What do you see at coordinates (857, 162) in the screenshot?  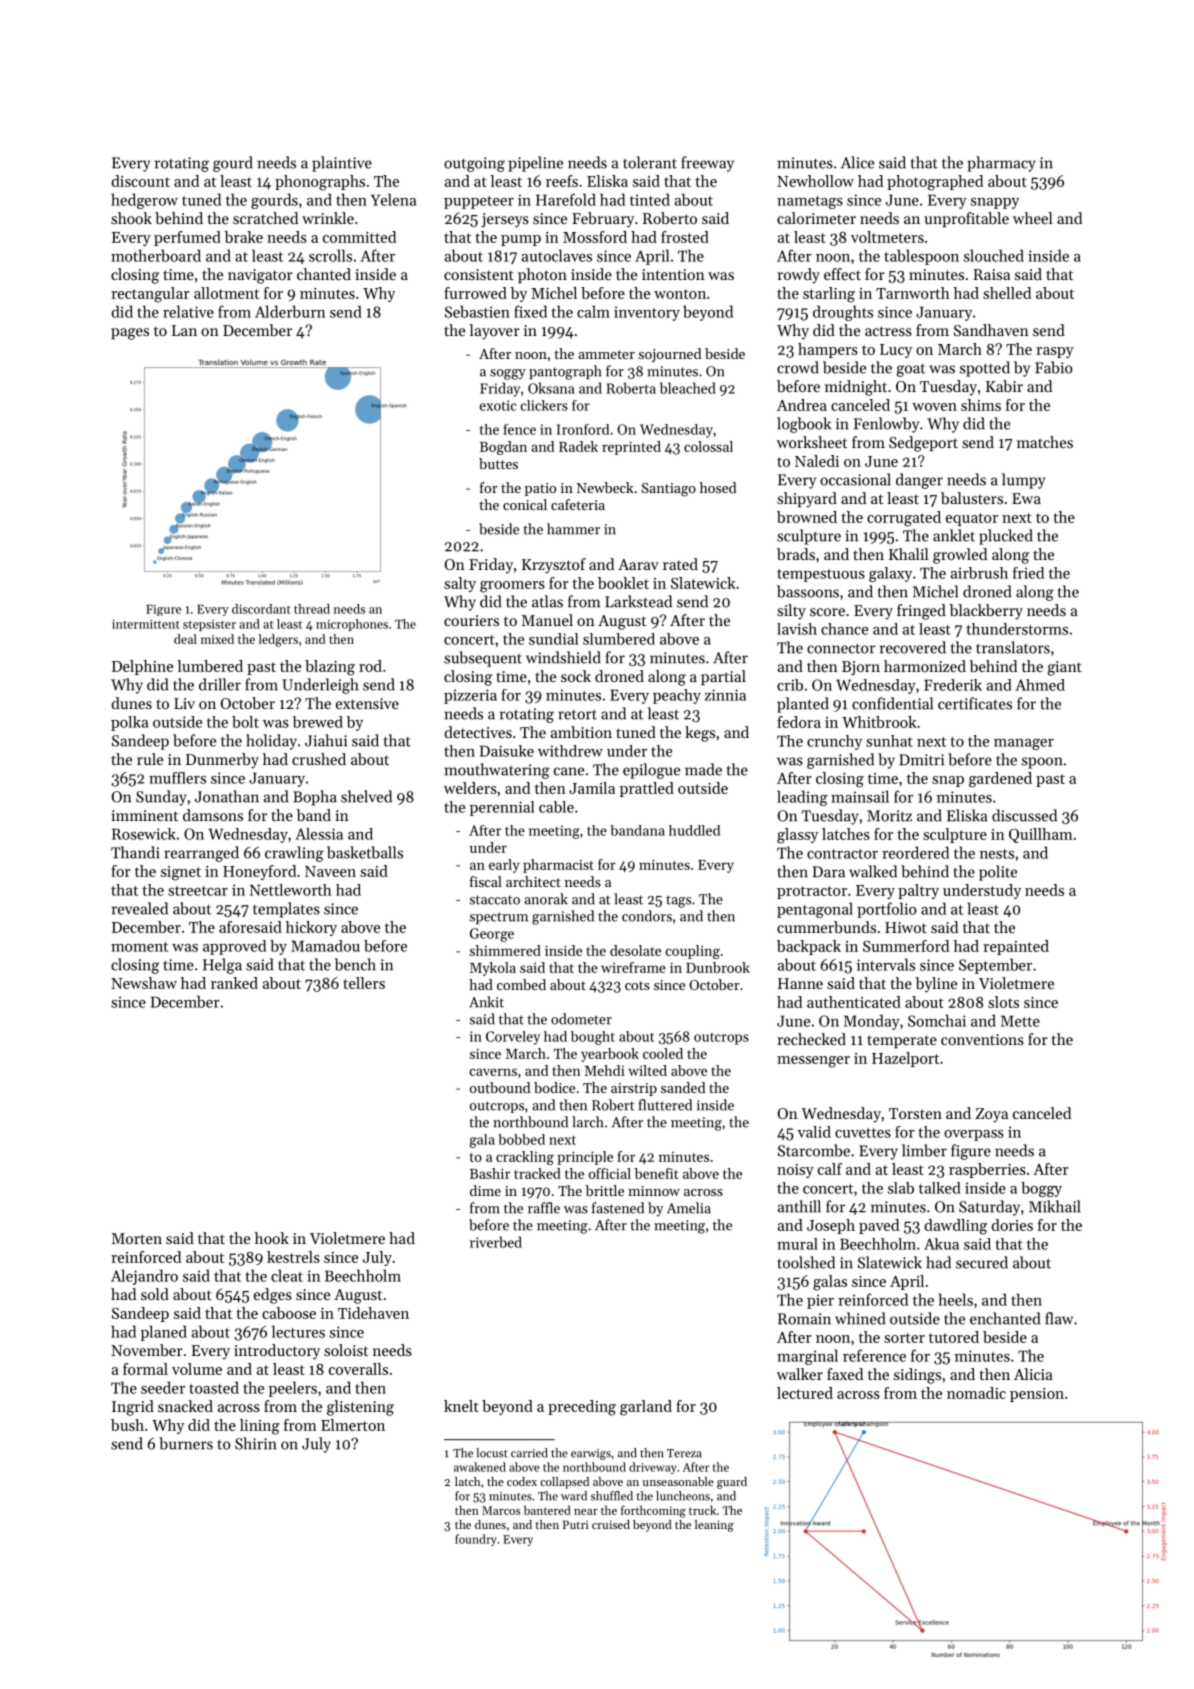 I see `Alice` at bounding box center [857, 162].
